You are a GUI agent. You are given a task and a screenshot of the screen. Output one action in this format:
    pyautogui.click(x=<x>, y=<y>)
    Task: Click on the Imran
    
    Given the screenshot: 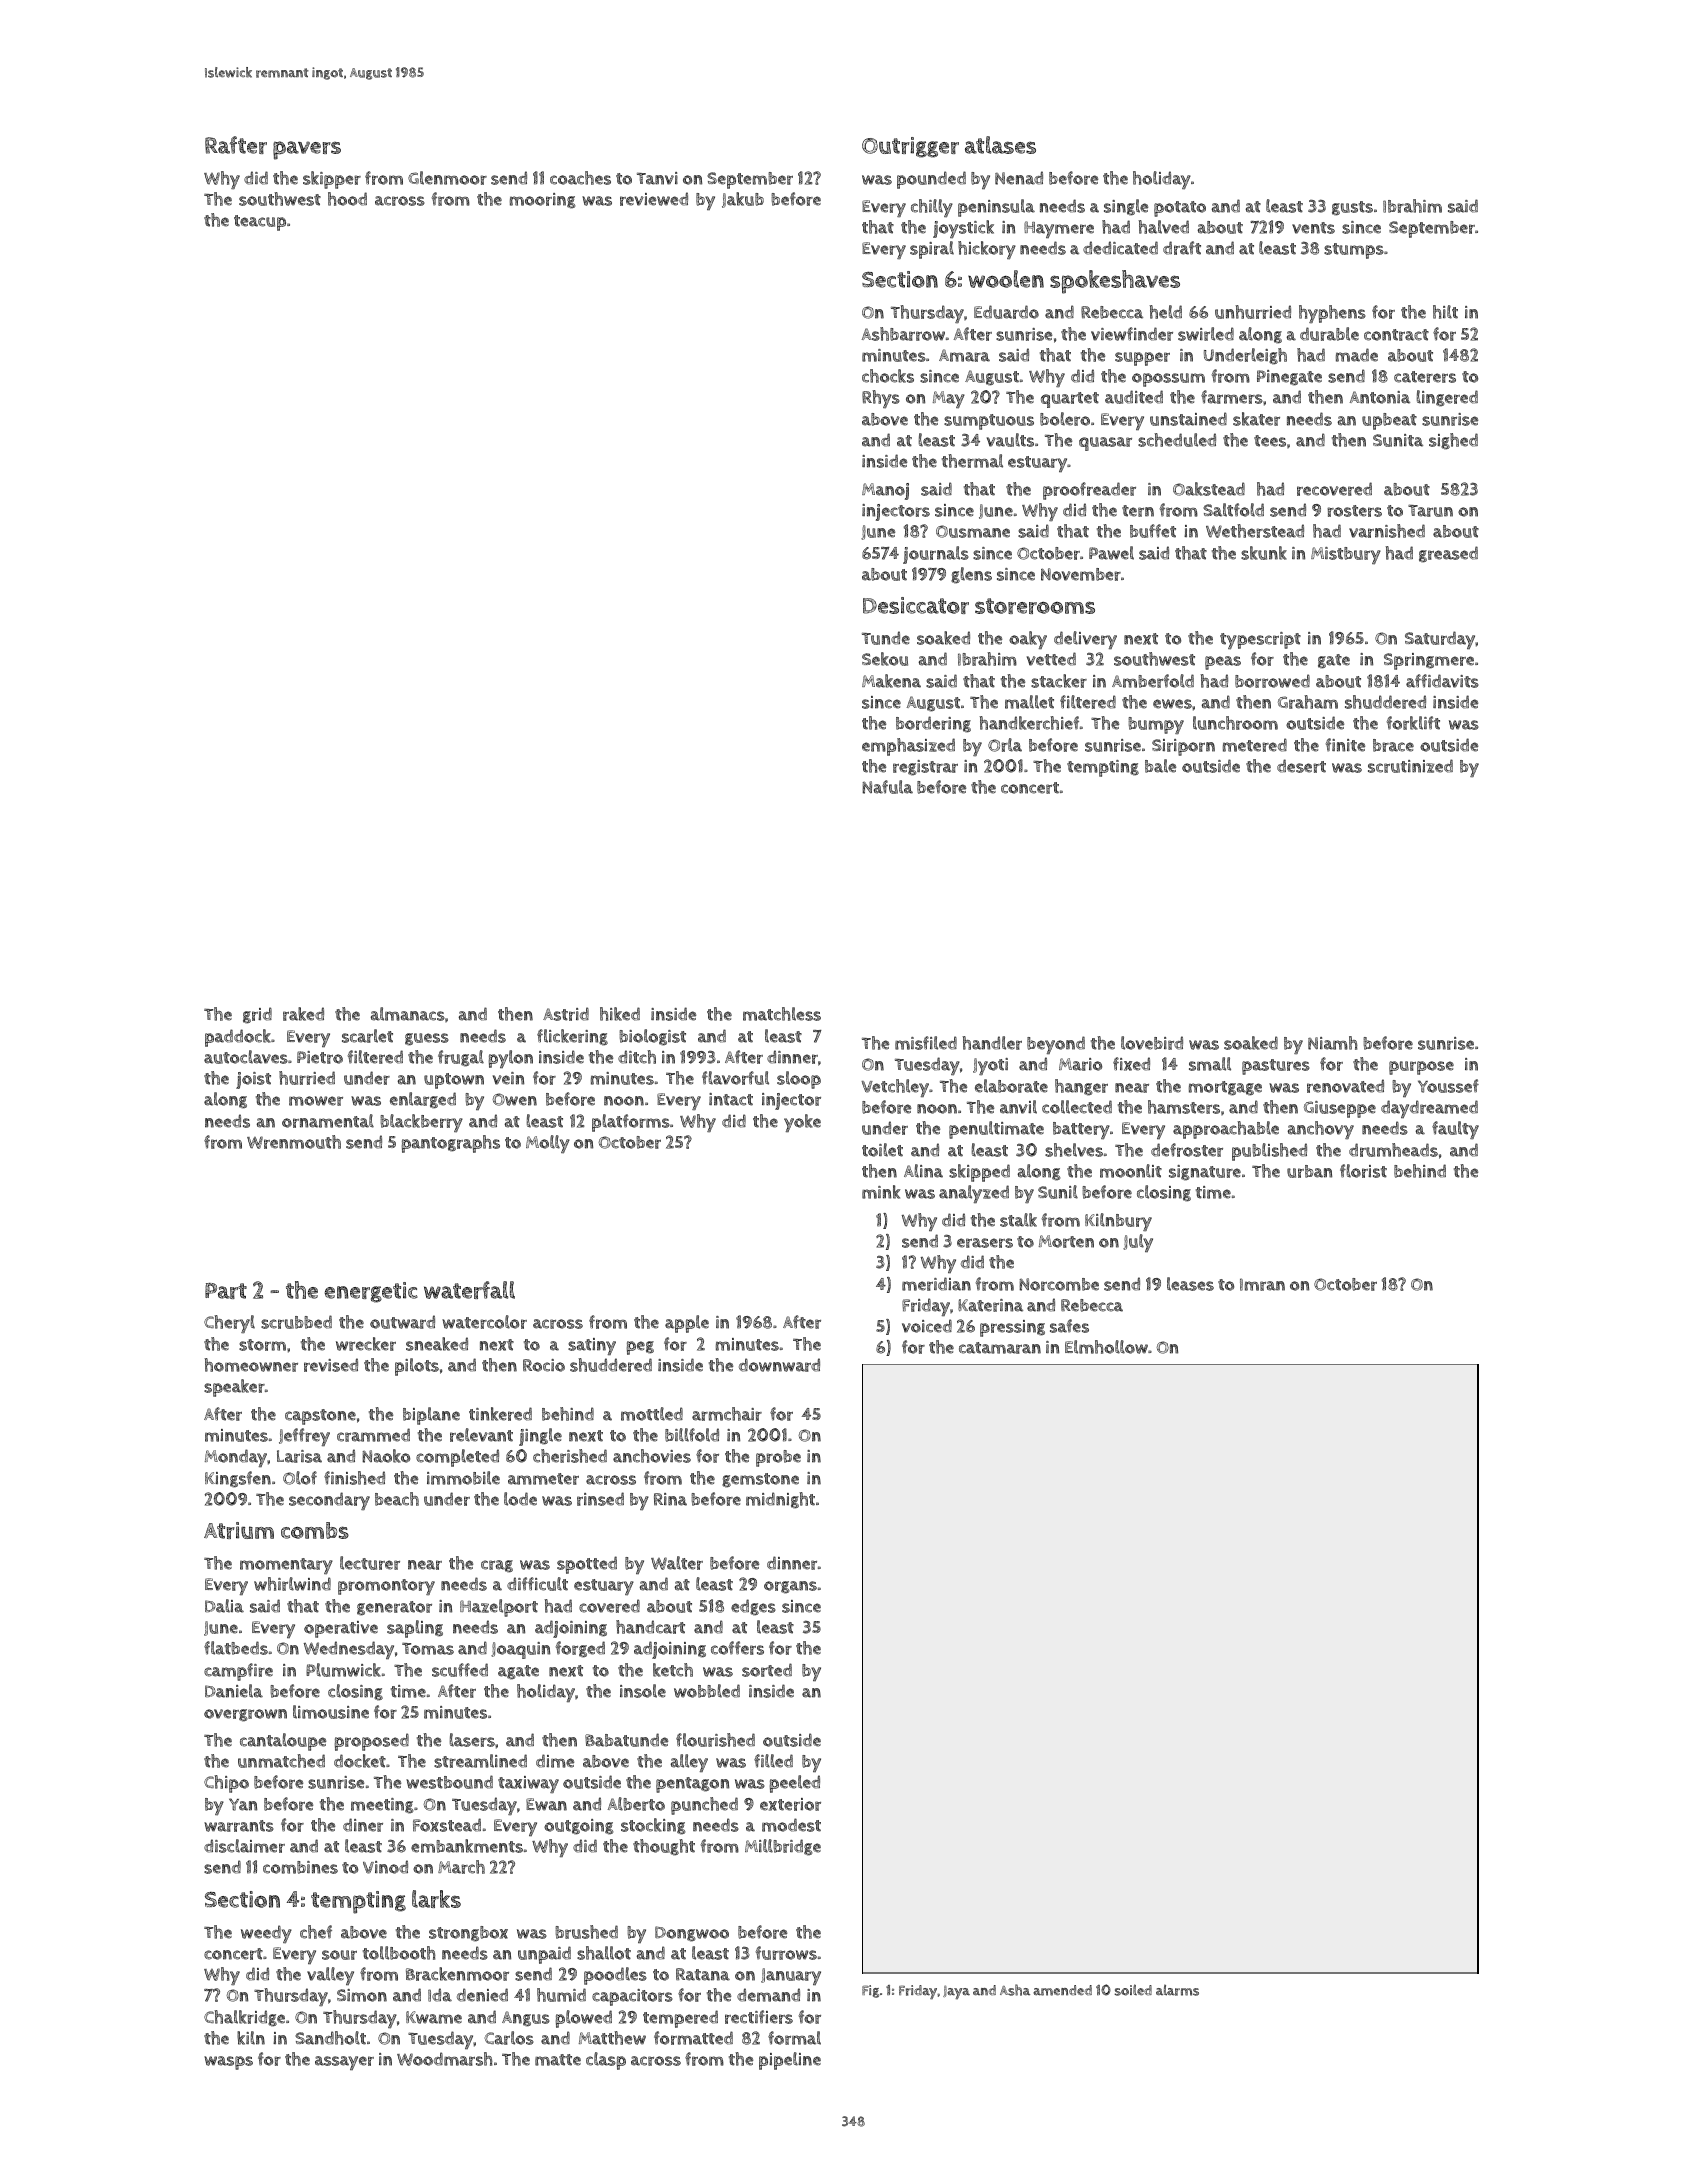 What is the action you would take?
    pyautogui.click(x=1262, y=1284)
